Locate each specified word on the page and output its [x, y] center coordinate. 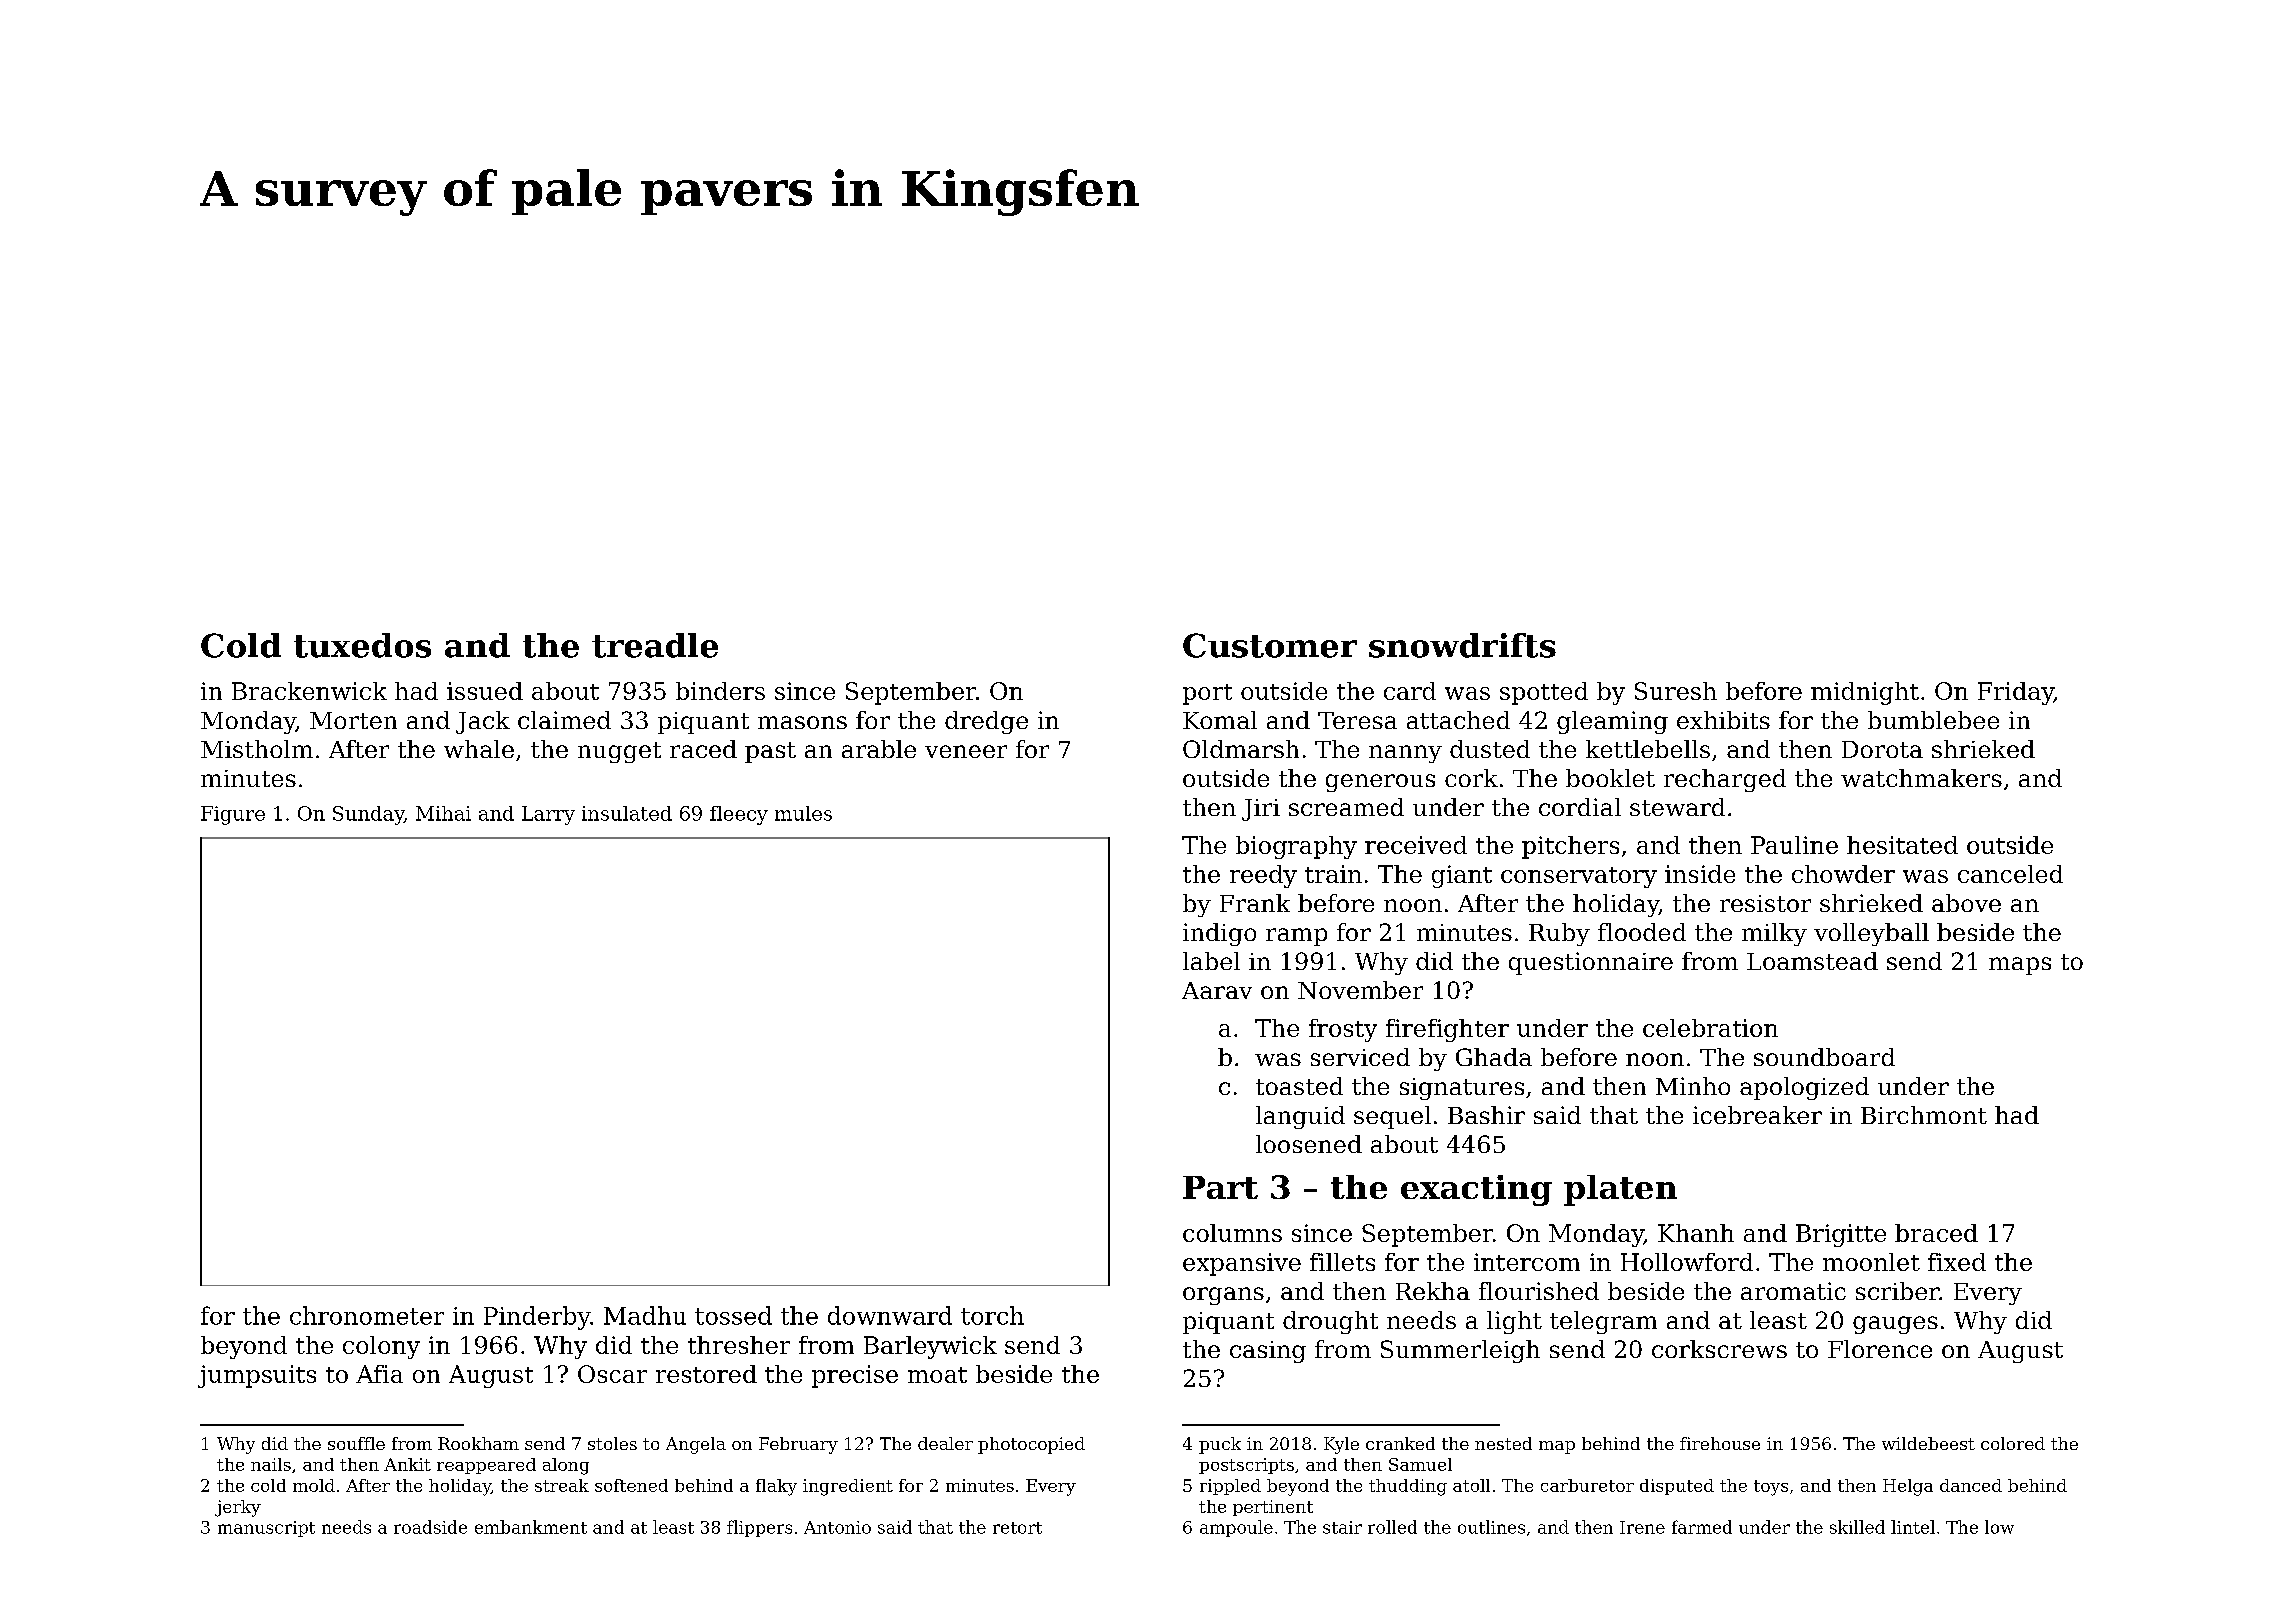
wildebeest [1928, 1443]
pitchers [1570, 847]
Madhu [645, 1315]
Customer [1270, 645]
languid [1300, 1117]
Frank [1255, 903]
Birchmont [1924, 1115]
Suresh [1676, 691]
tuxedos [362, 645]
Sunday [368, 815]
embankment [531, 1527]
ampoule [1236, 1528]
